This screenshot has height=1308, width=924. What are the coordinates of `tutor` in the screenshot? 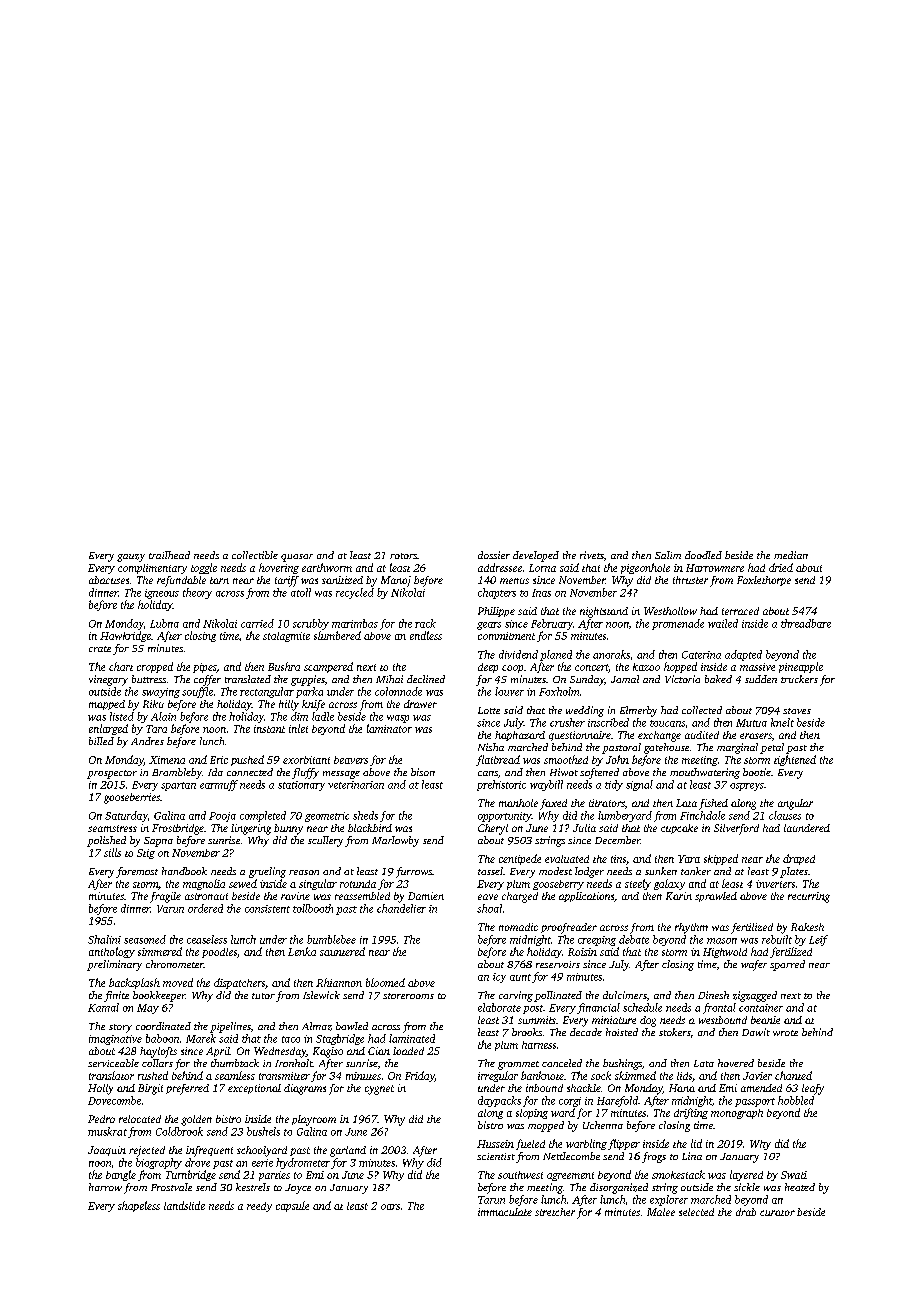 It's located at (263, 996).
